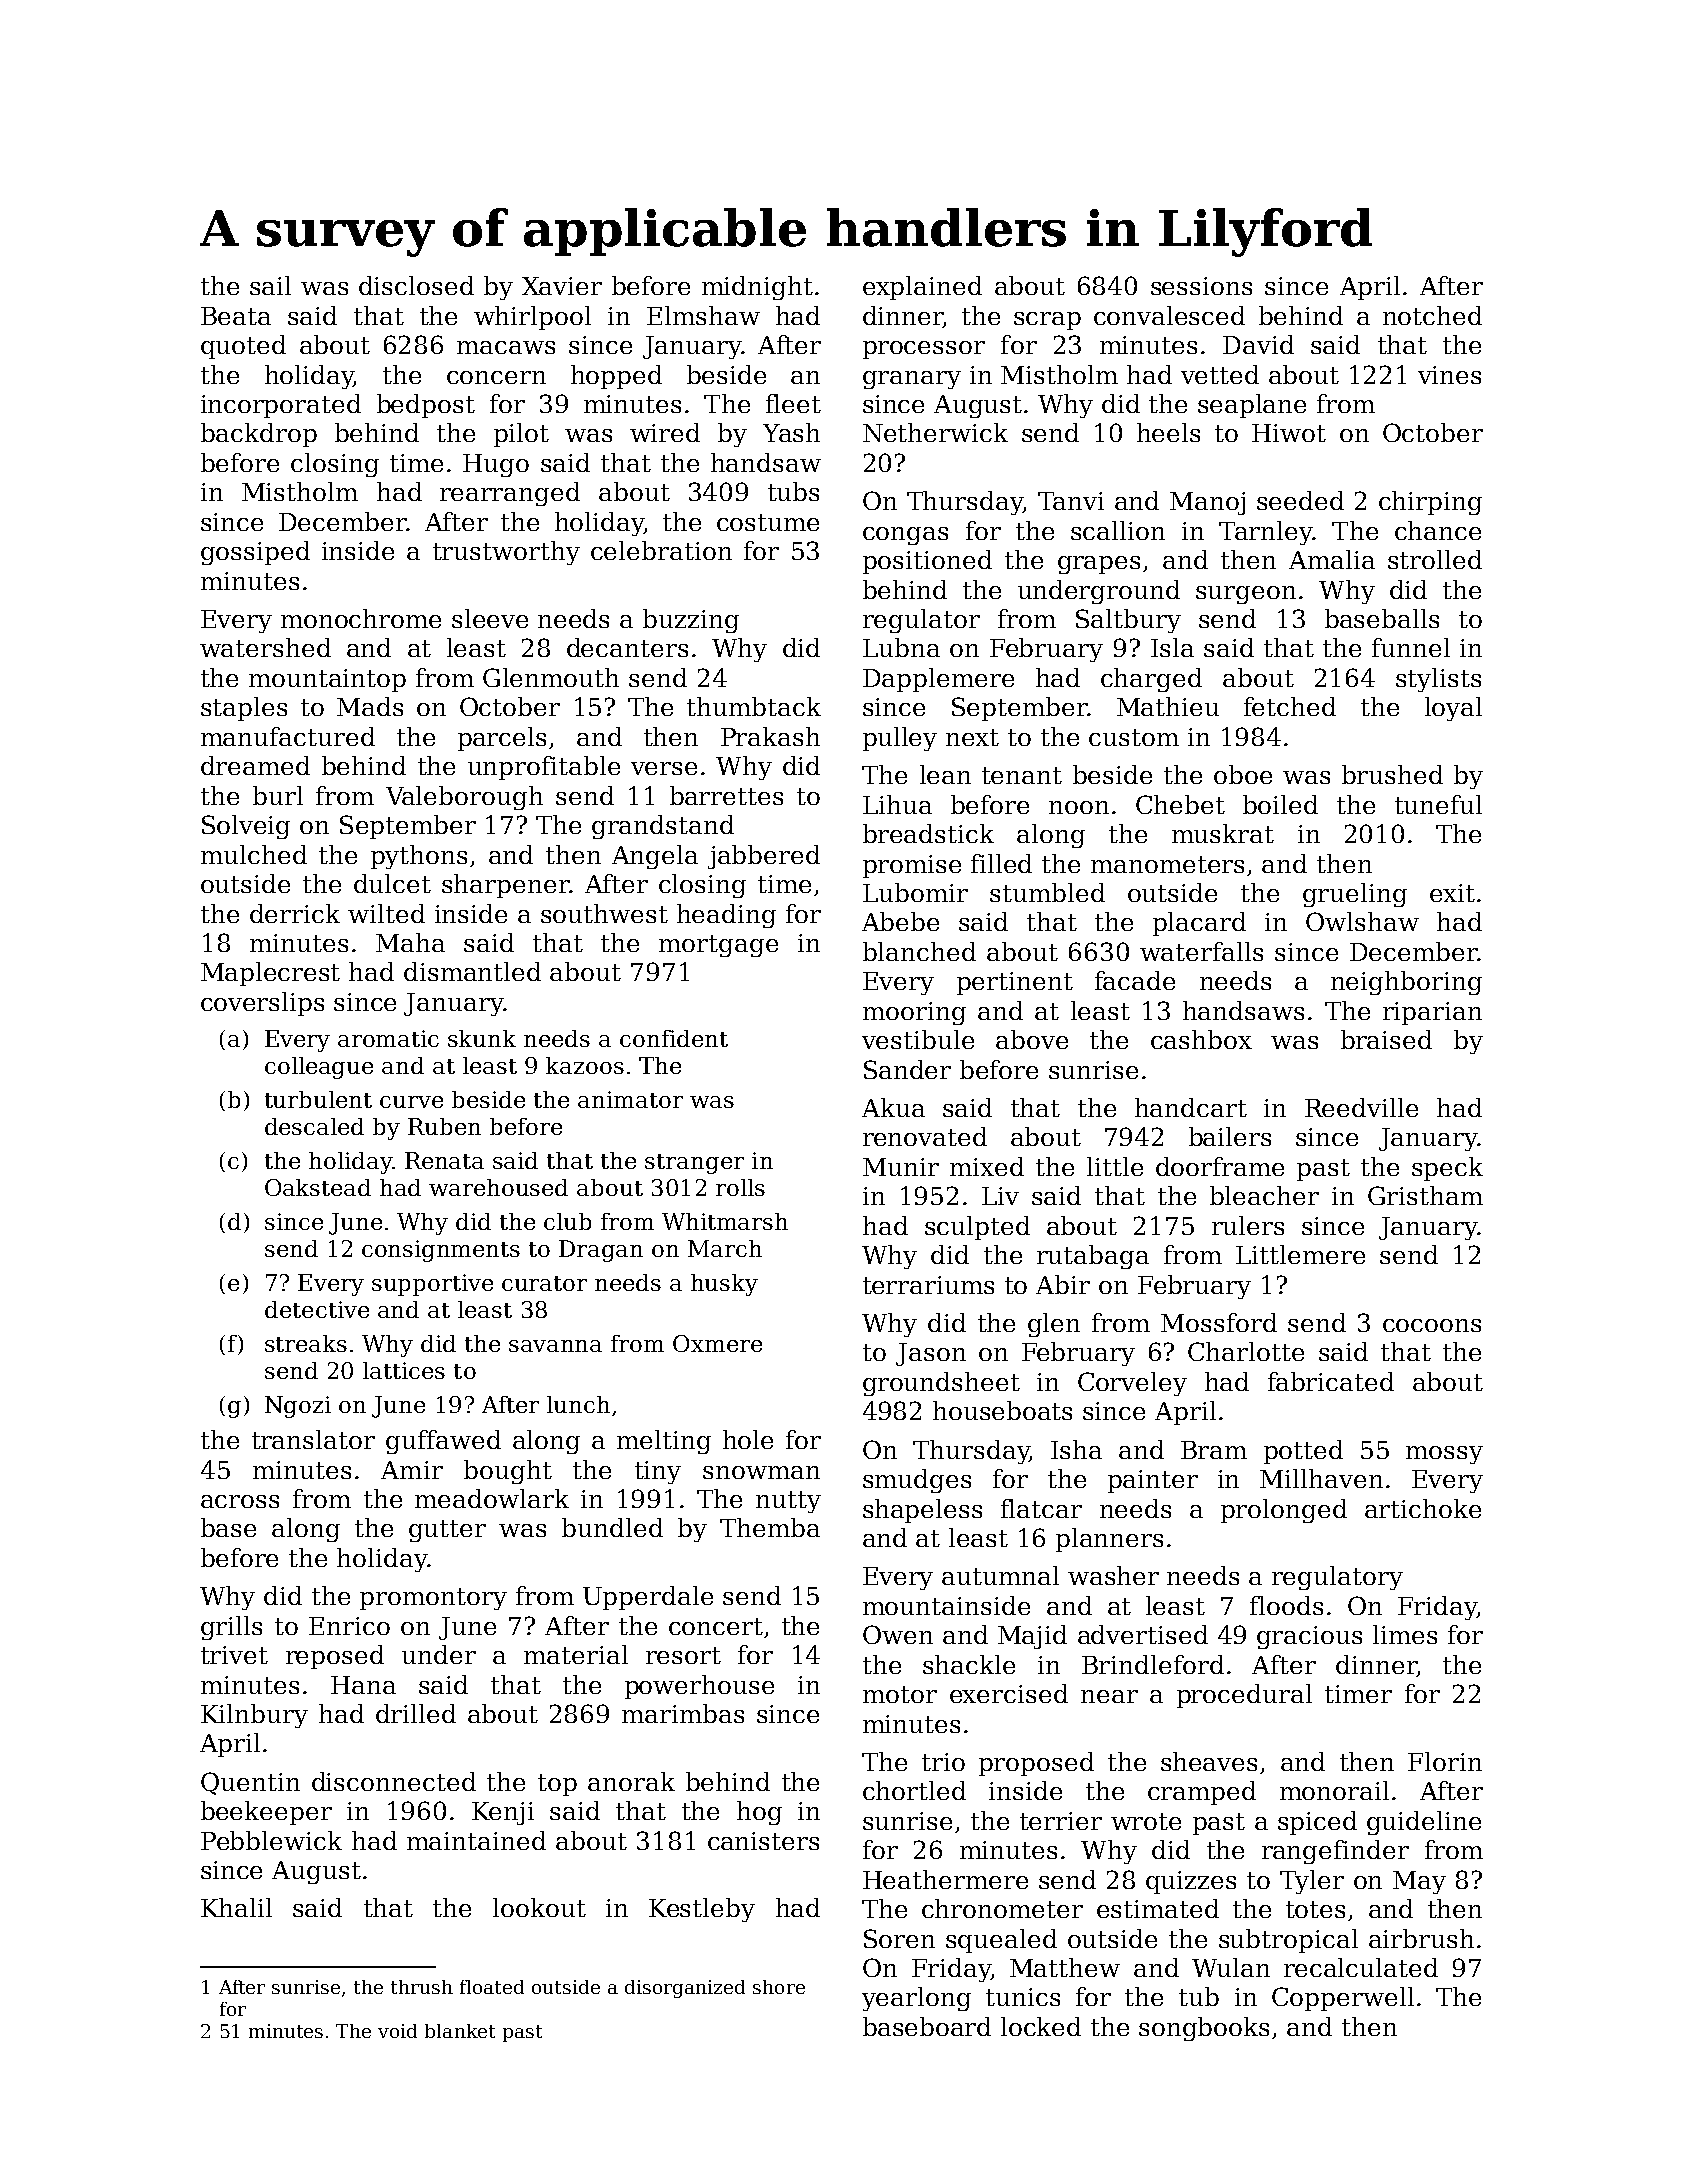 This screenshot has width=1683, height=2178. I want to click on Owen, so click(898, 1634).
